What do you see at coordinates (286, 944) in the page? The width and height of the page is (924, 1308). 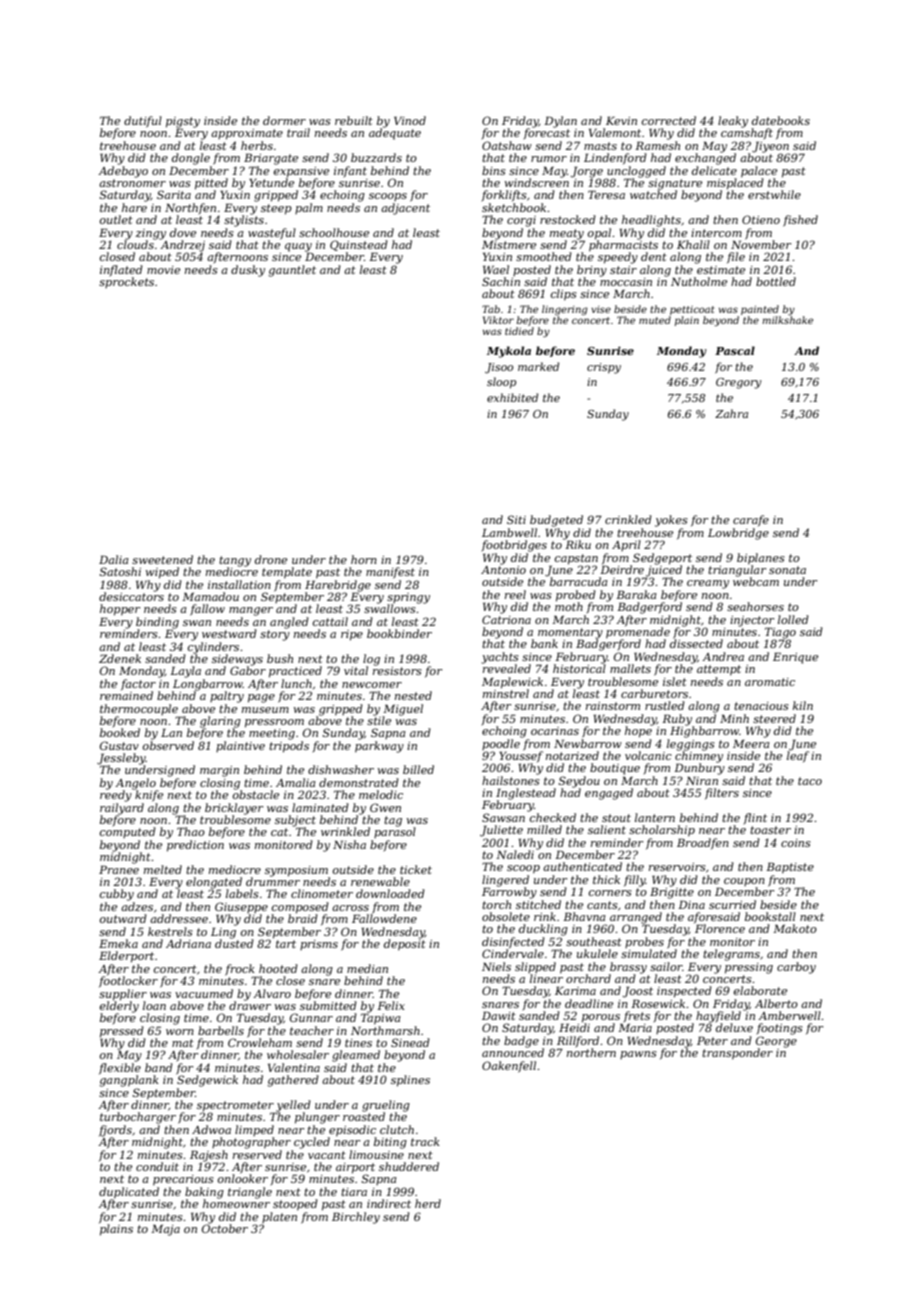 I see `tart` at bounding box center [286, 944].
